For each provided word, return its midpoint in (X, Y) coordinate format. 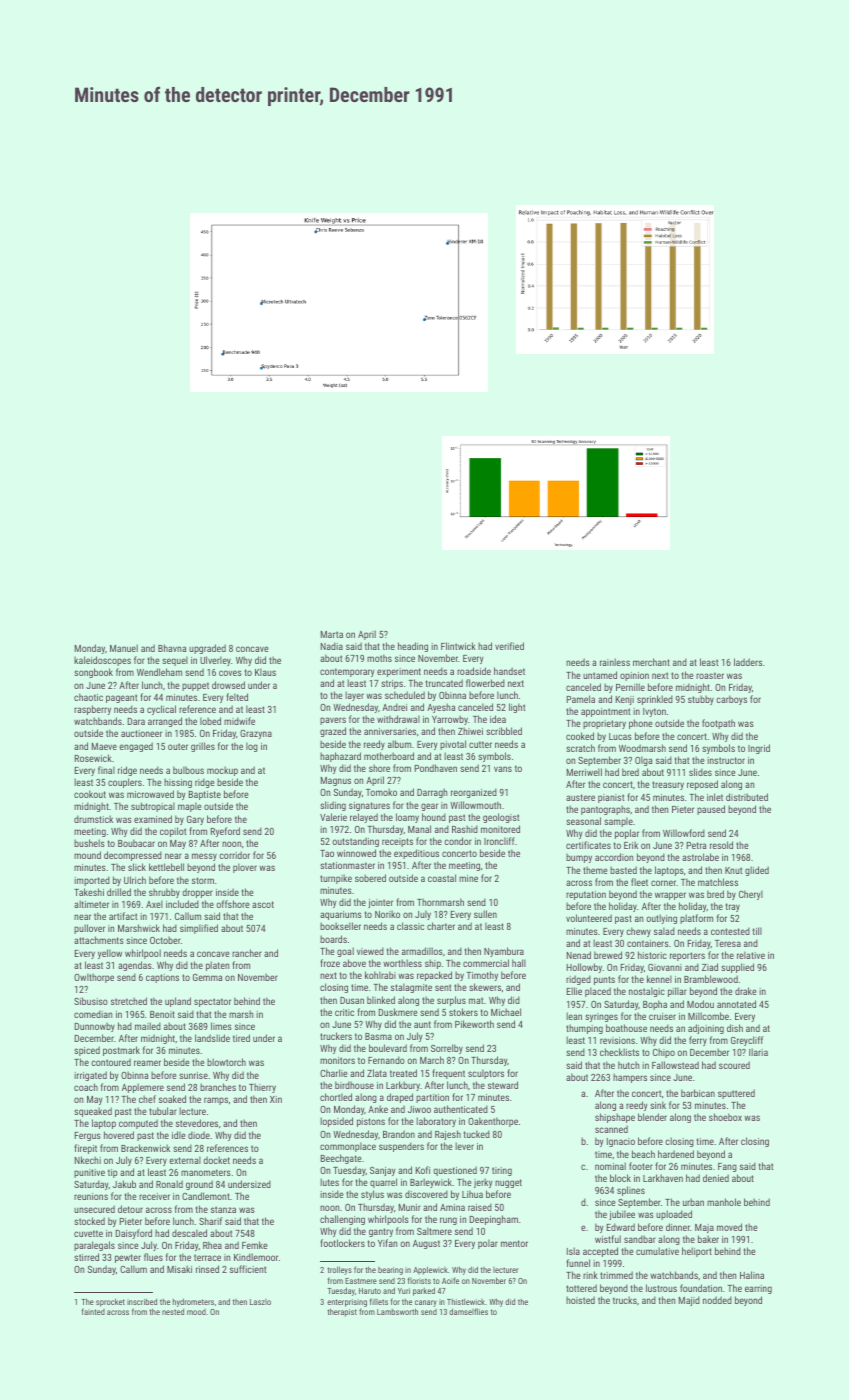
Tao (327, 853)
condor (458, 841)
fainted (93, 1311)
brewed (608, 955)
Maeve (104, 746)
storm (203, 880)
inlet (715, 797)
